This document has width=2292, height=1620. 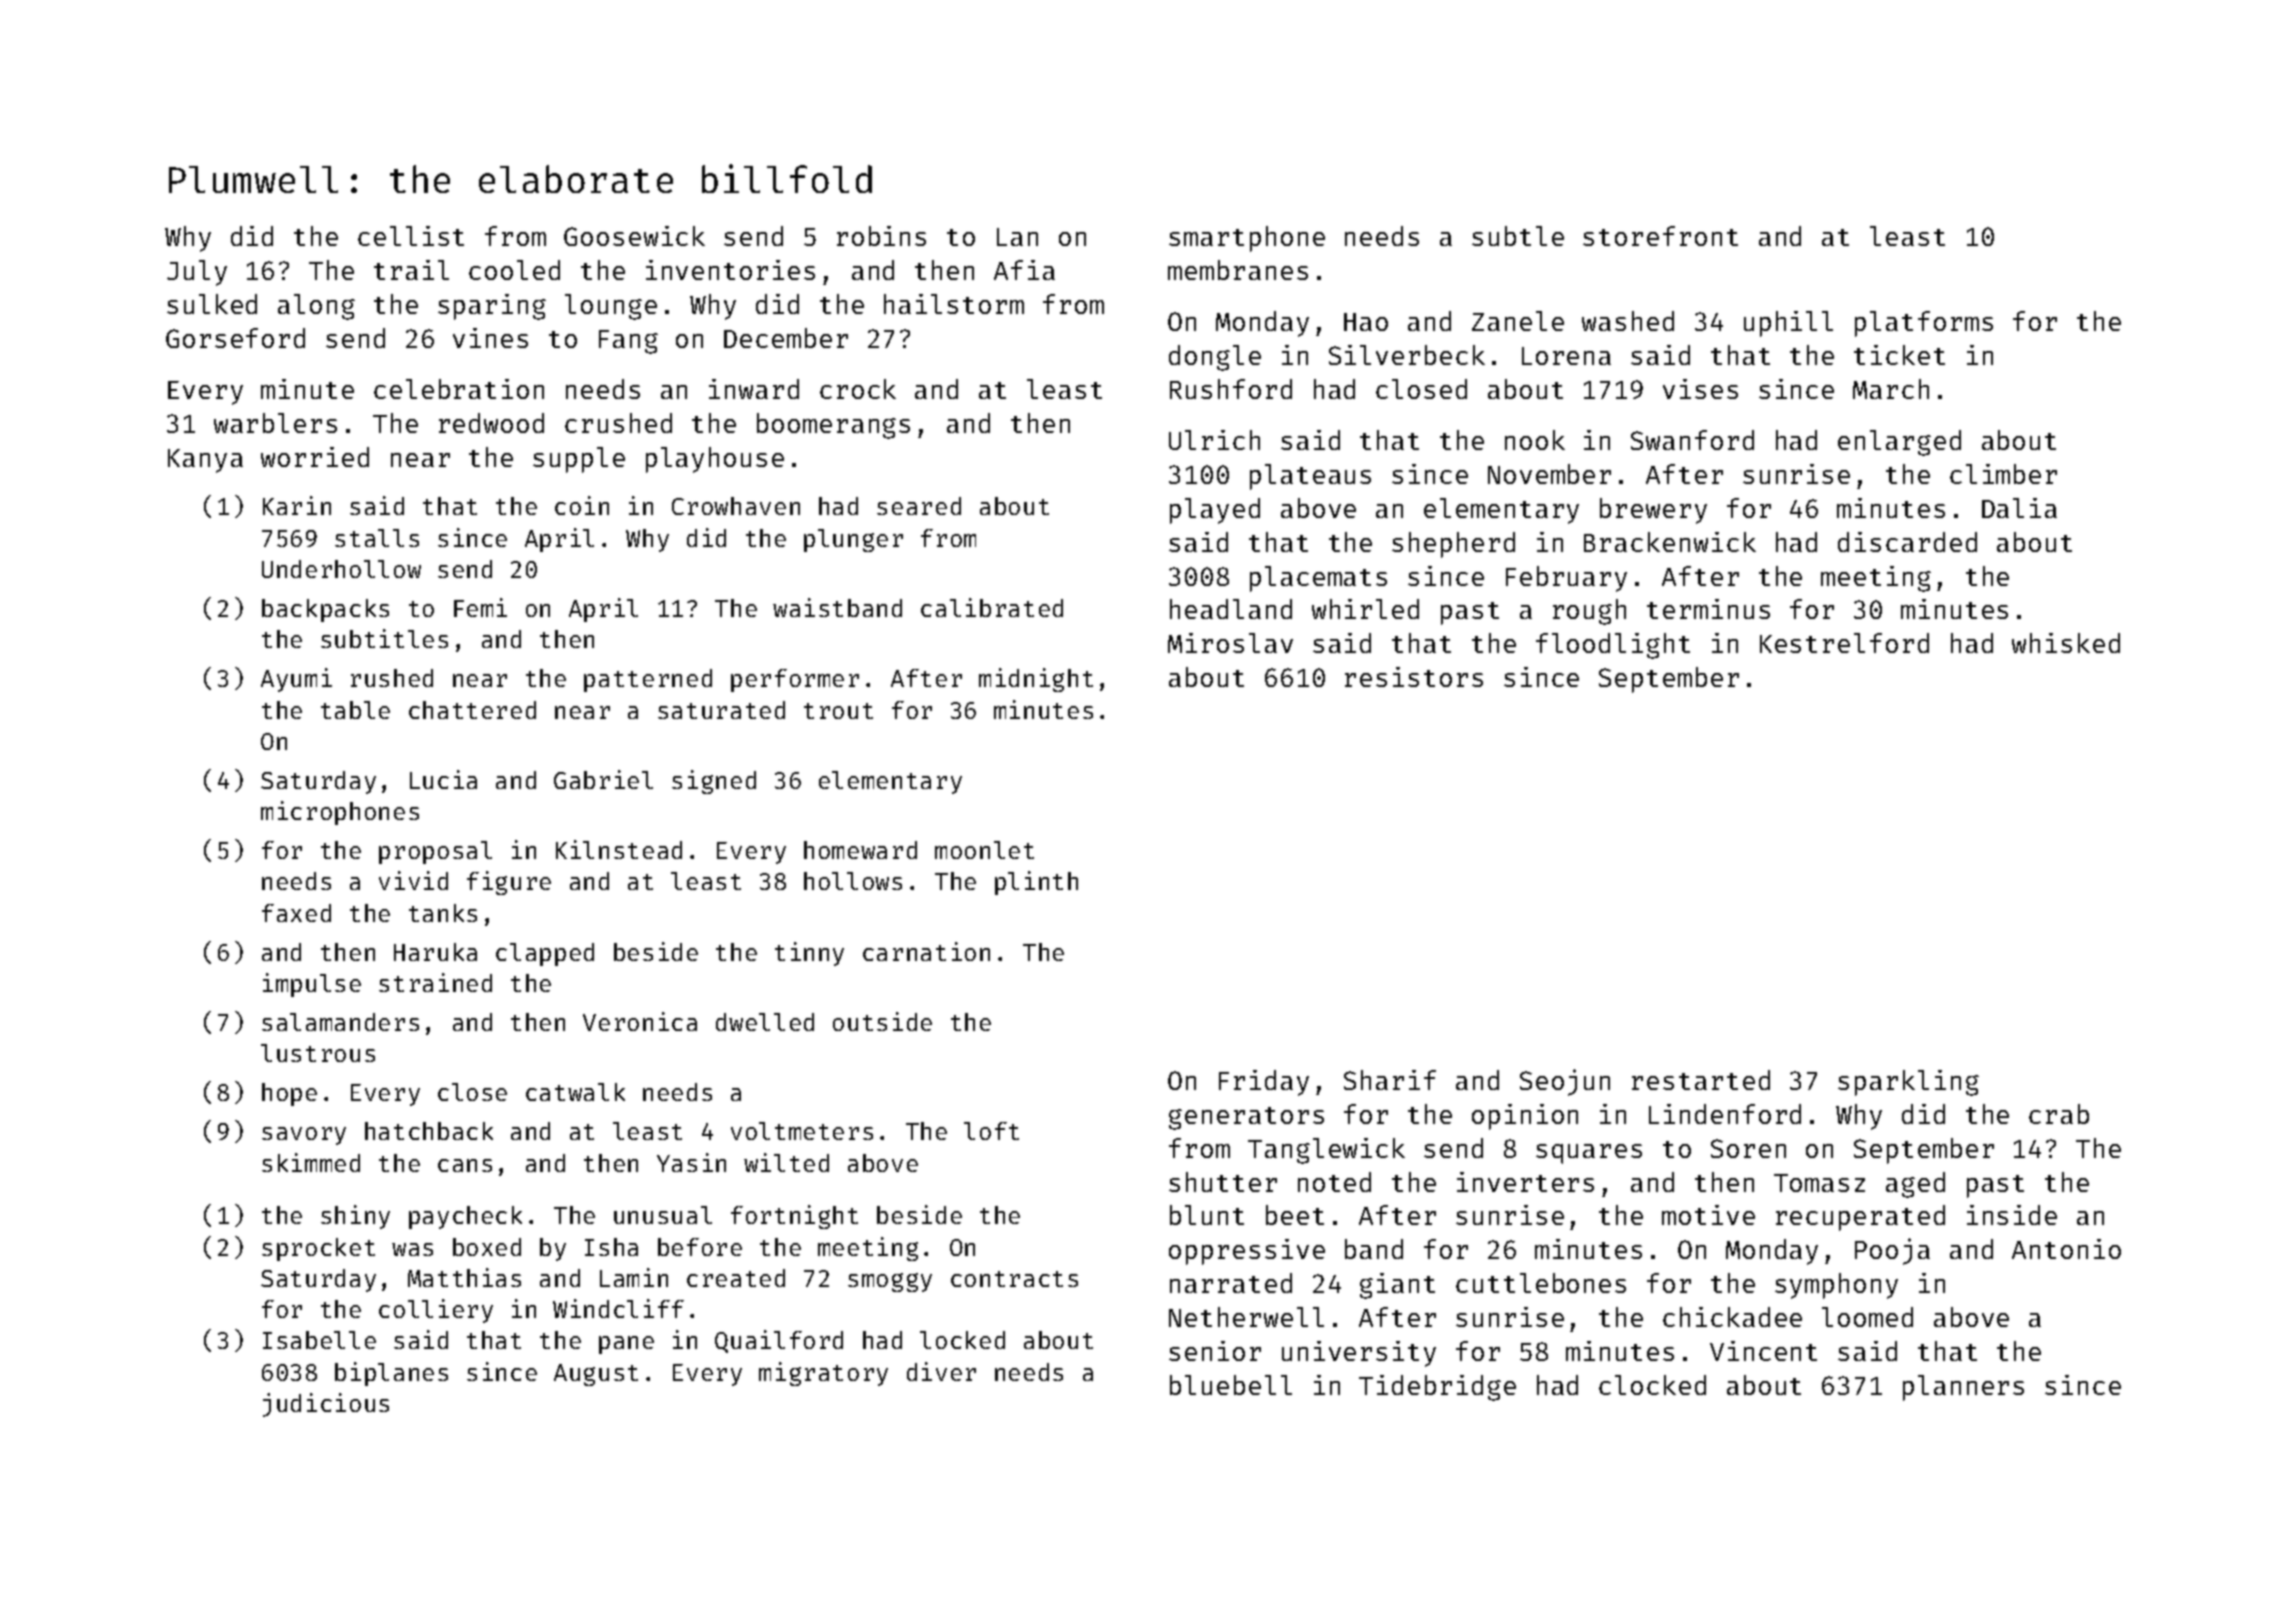 I want to click on beet, so click(x=1295, y=1215).
